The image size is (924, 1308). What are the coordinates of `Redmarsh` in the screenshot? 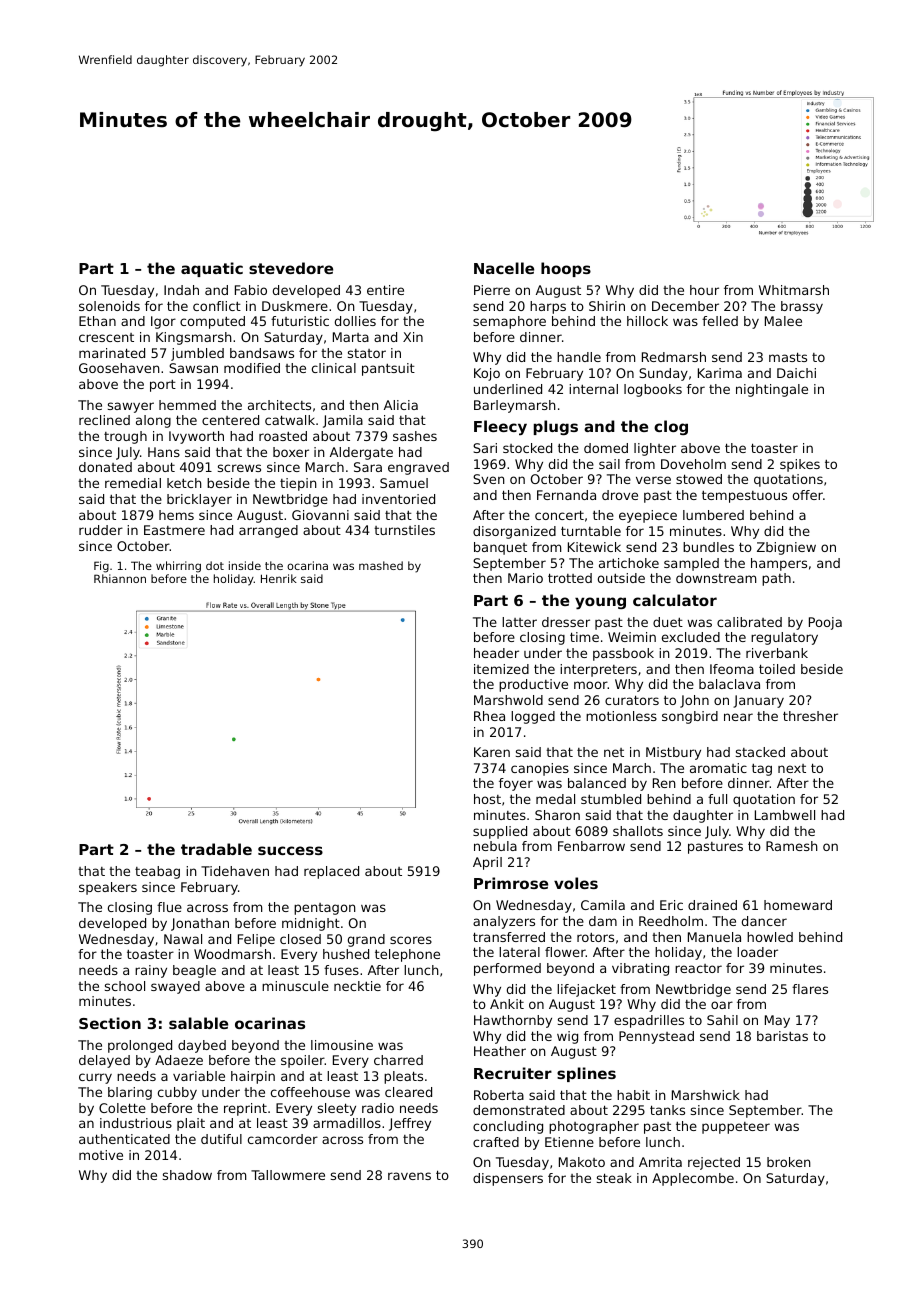 It's located at (674, 357).
